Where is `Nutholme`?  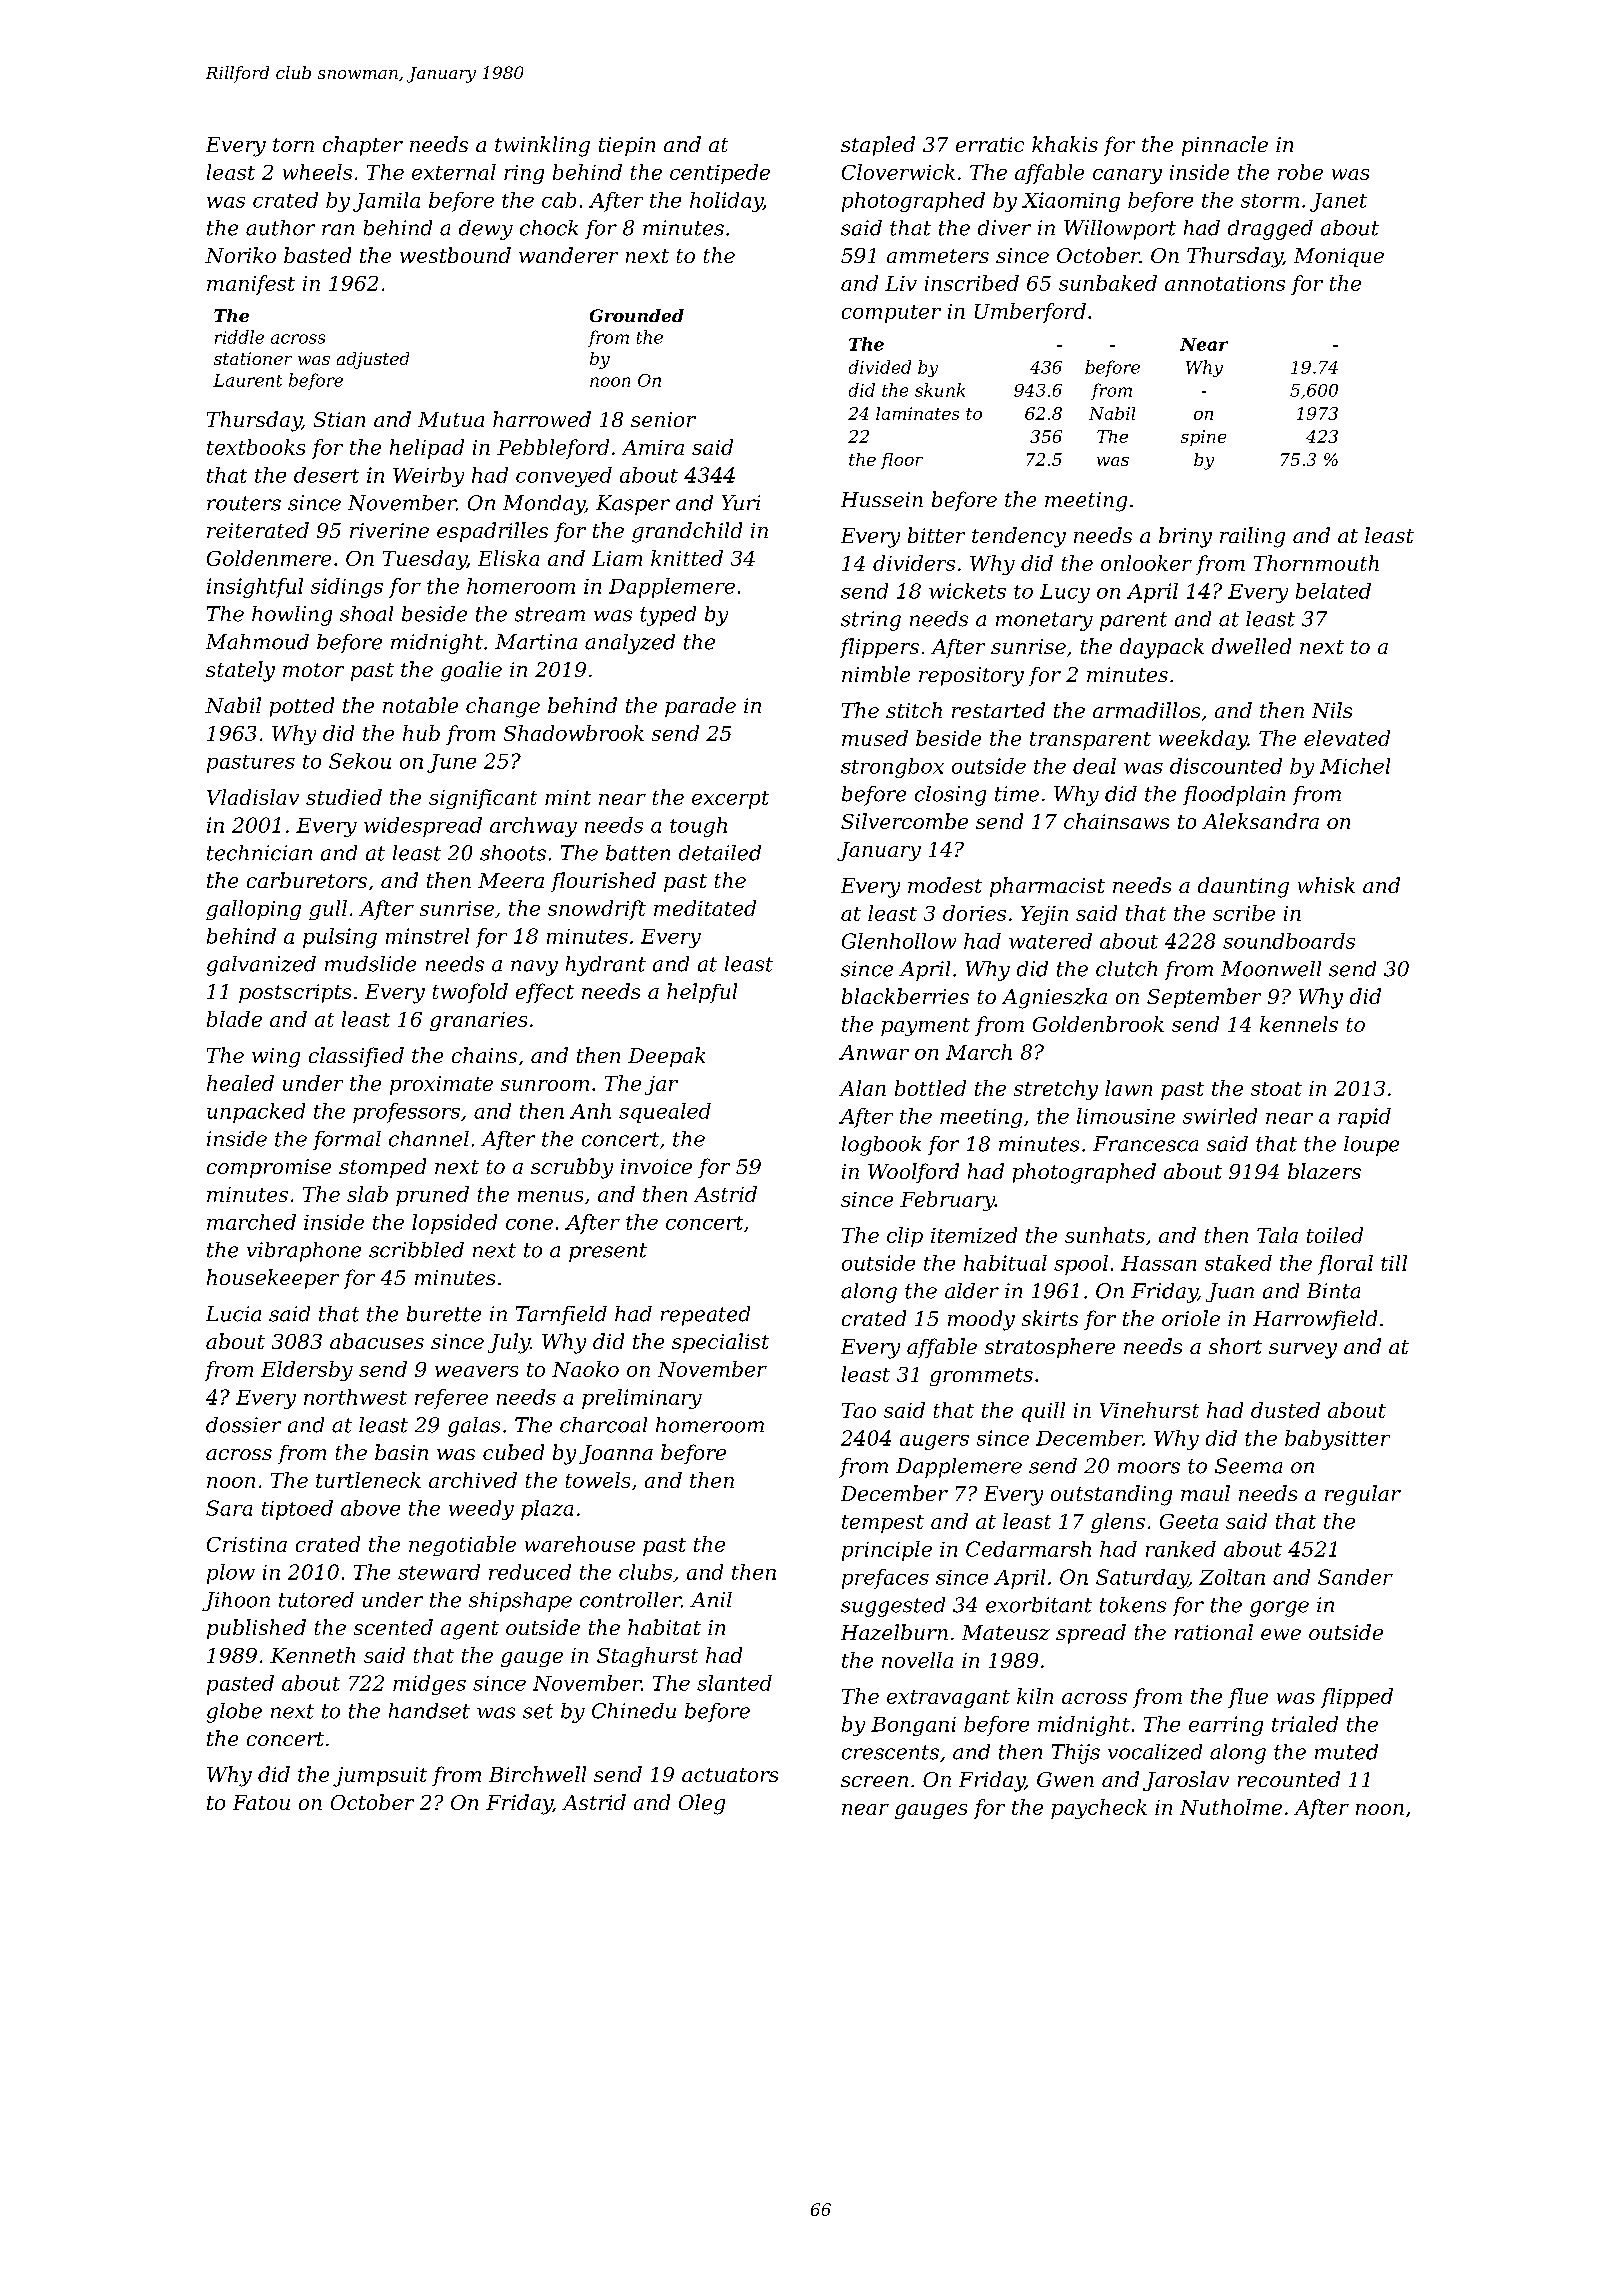 Nutholme is located at coordinates (1231, 1807).
